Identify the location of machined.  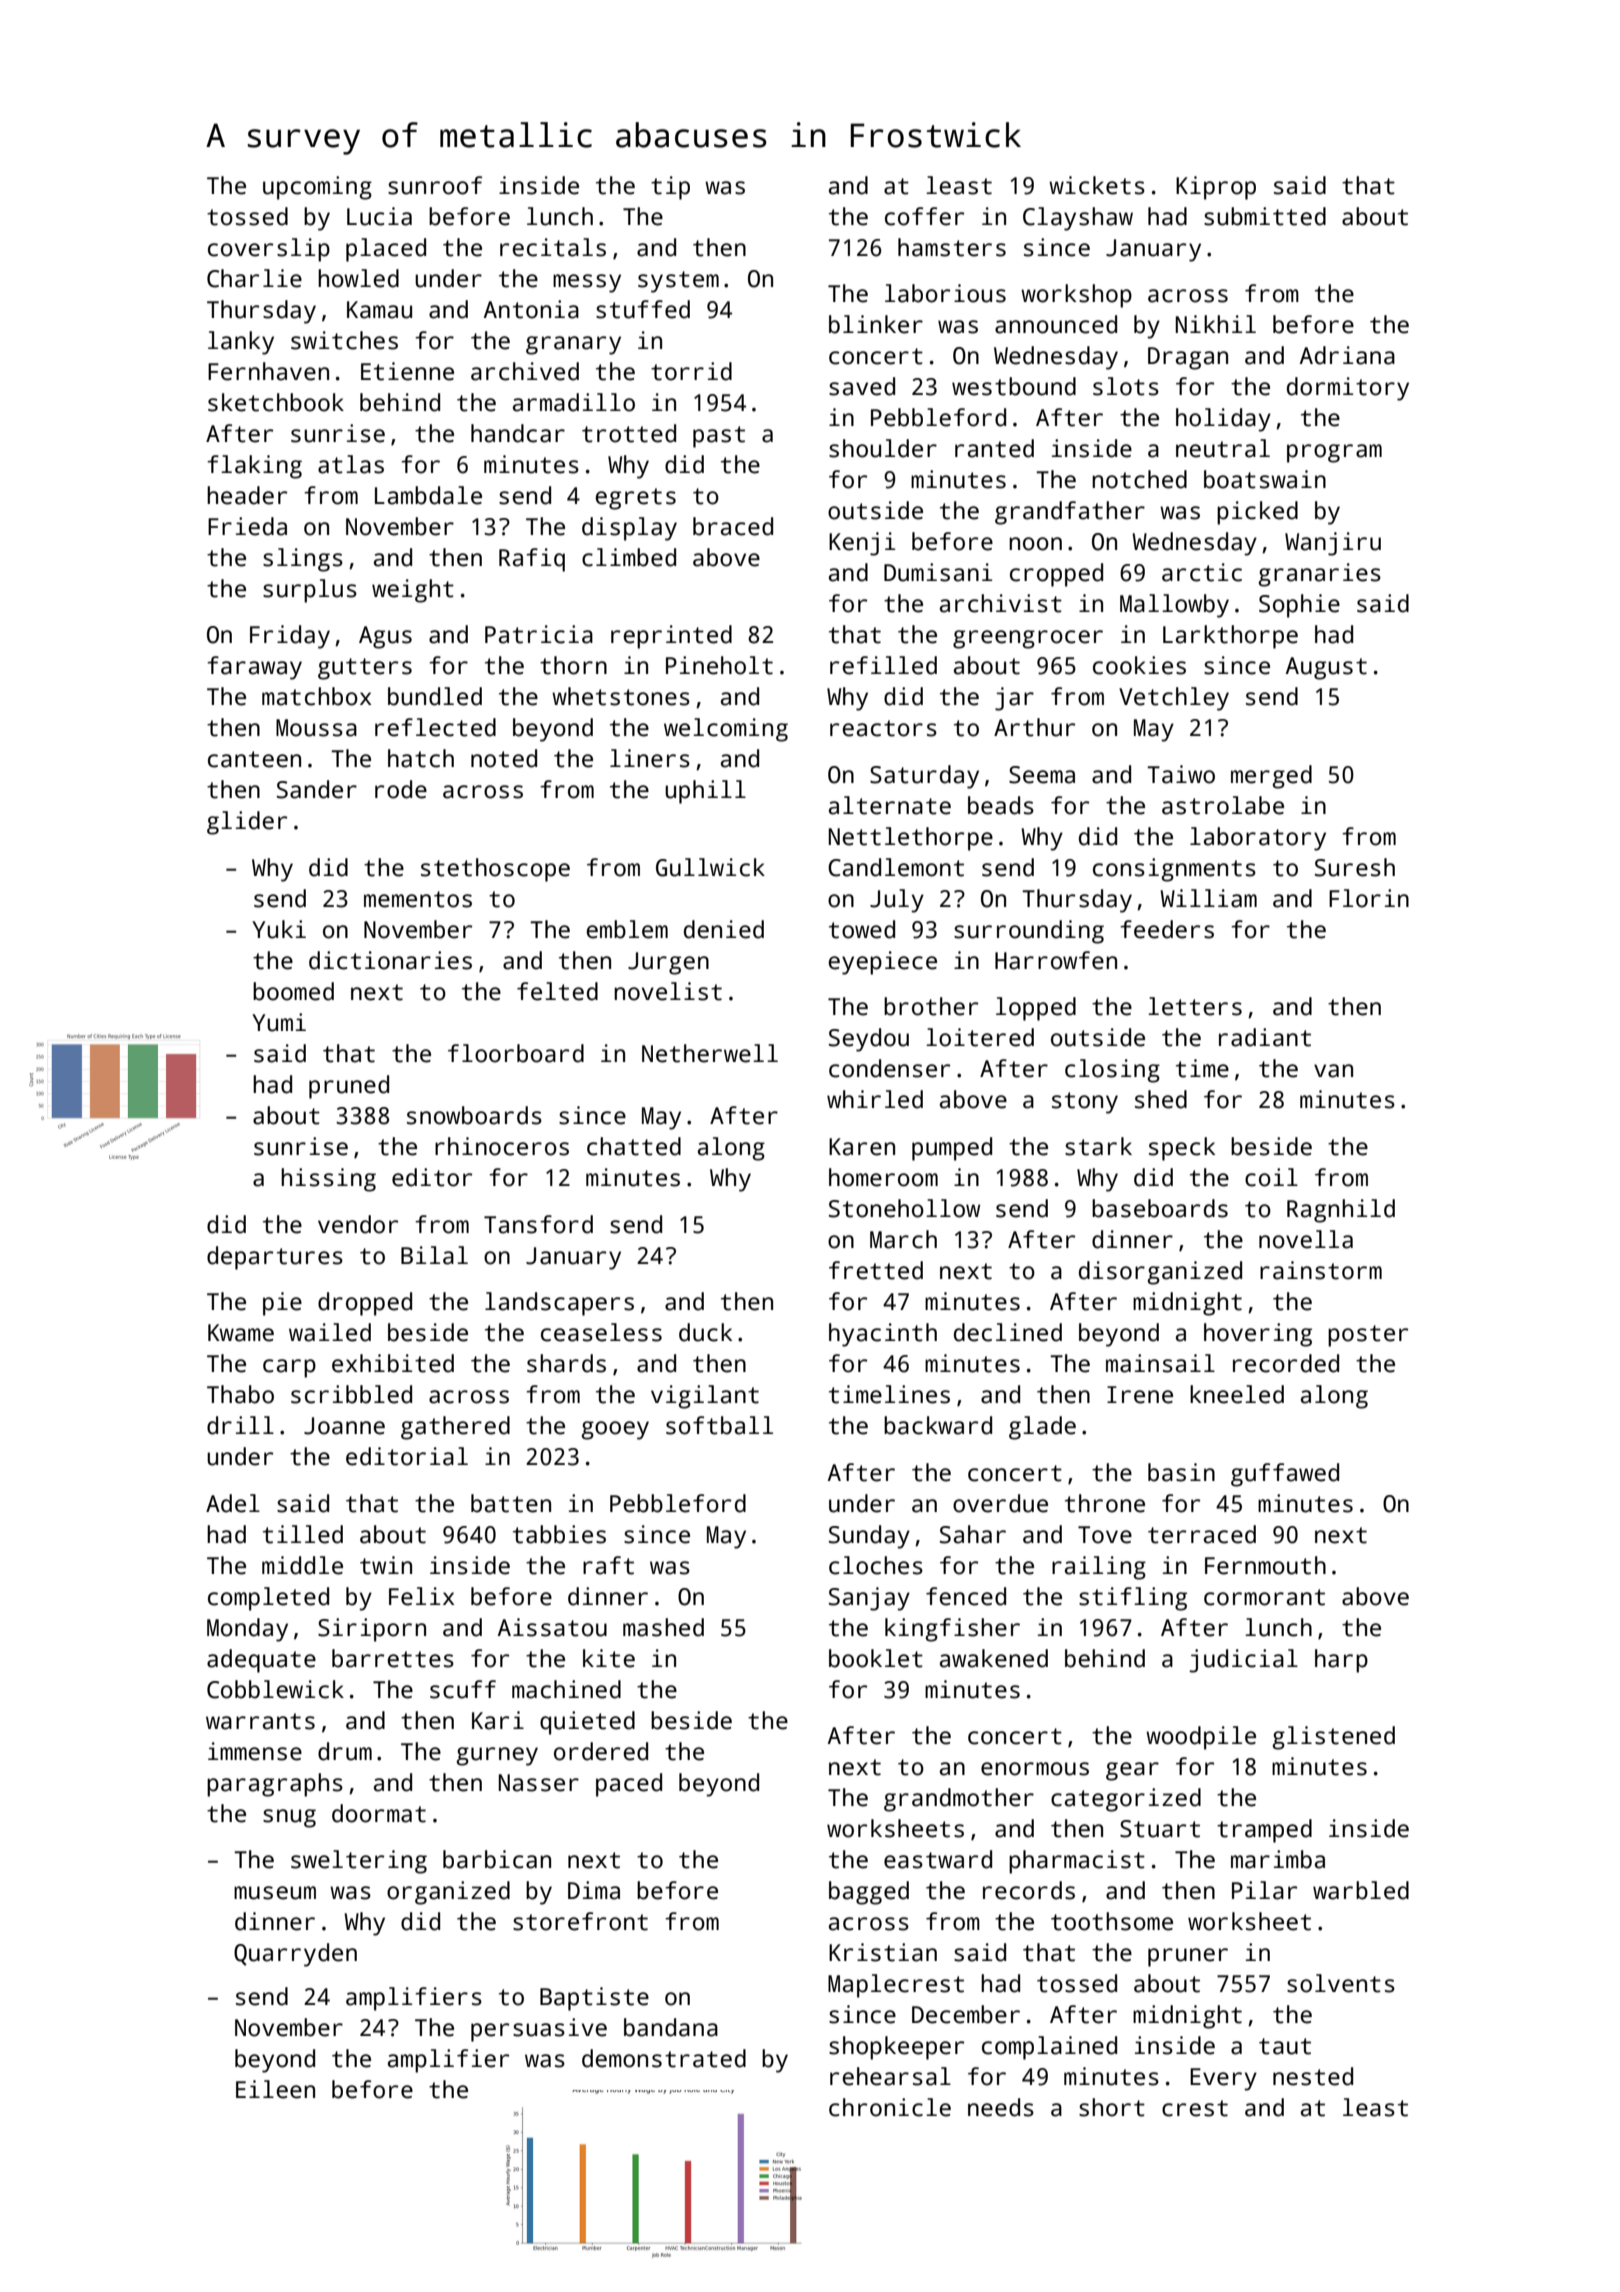
(566, 1689).
